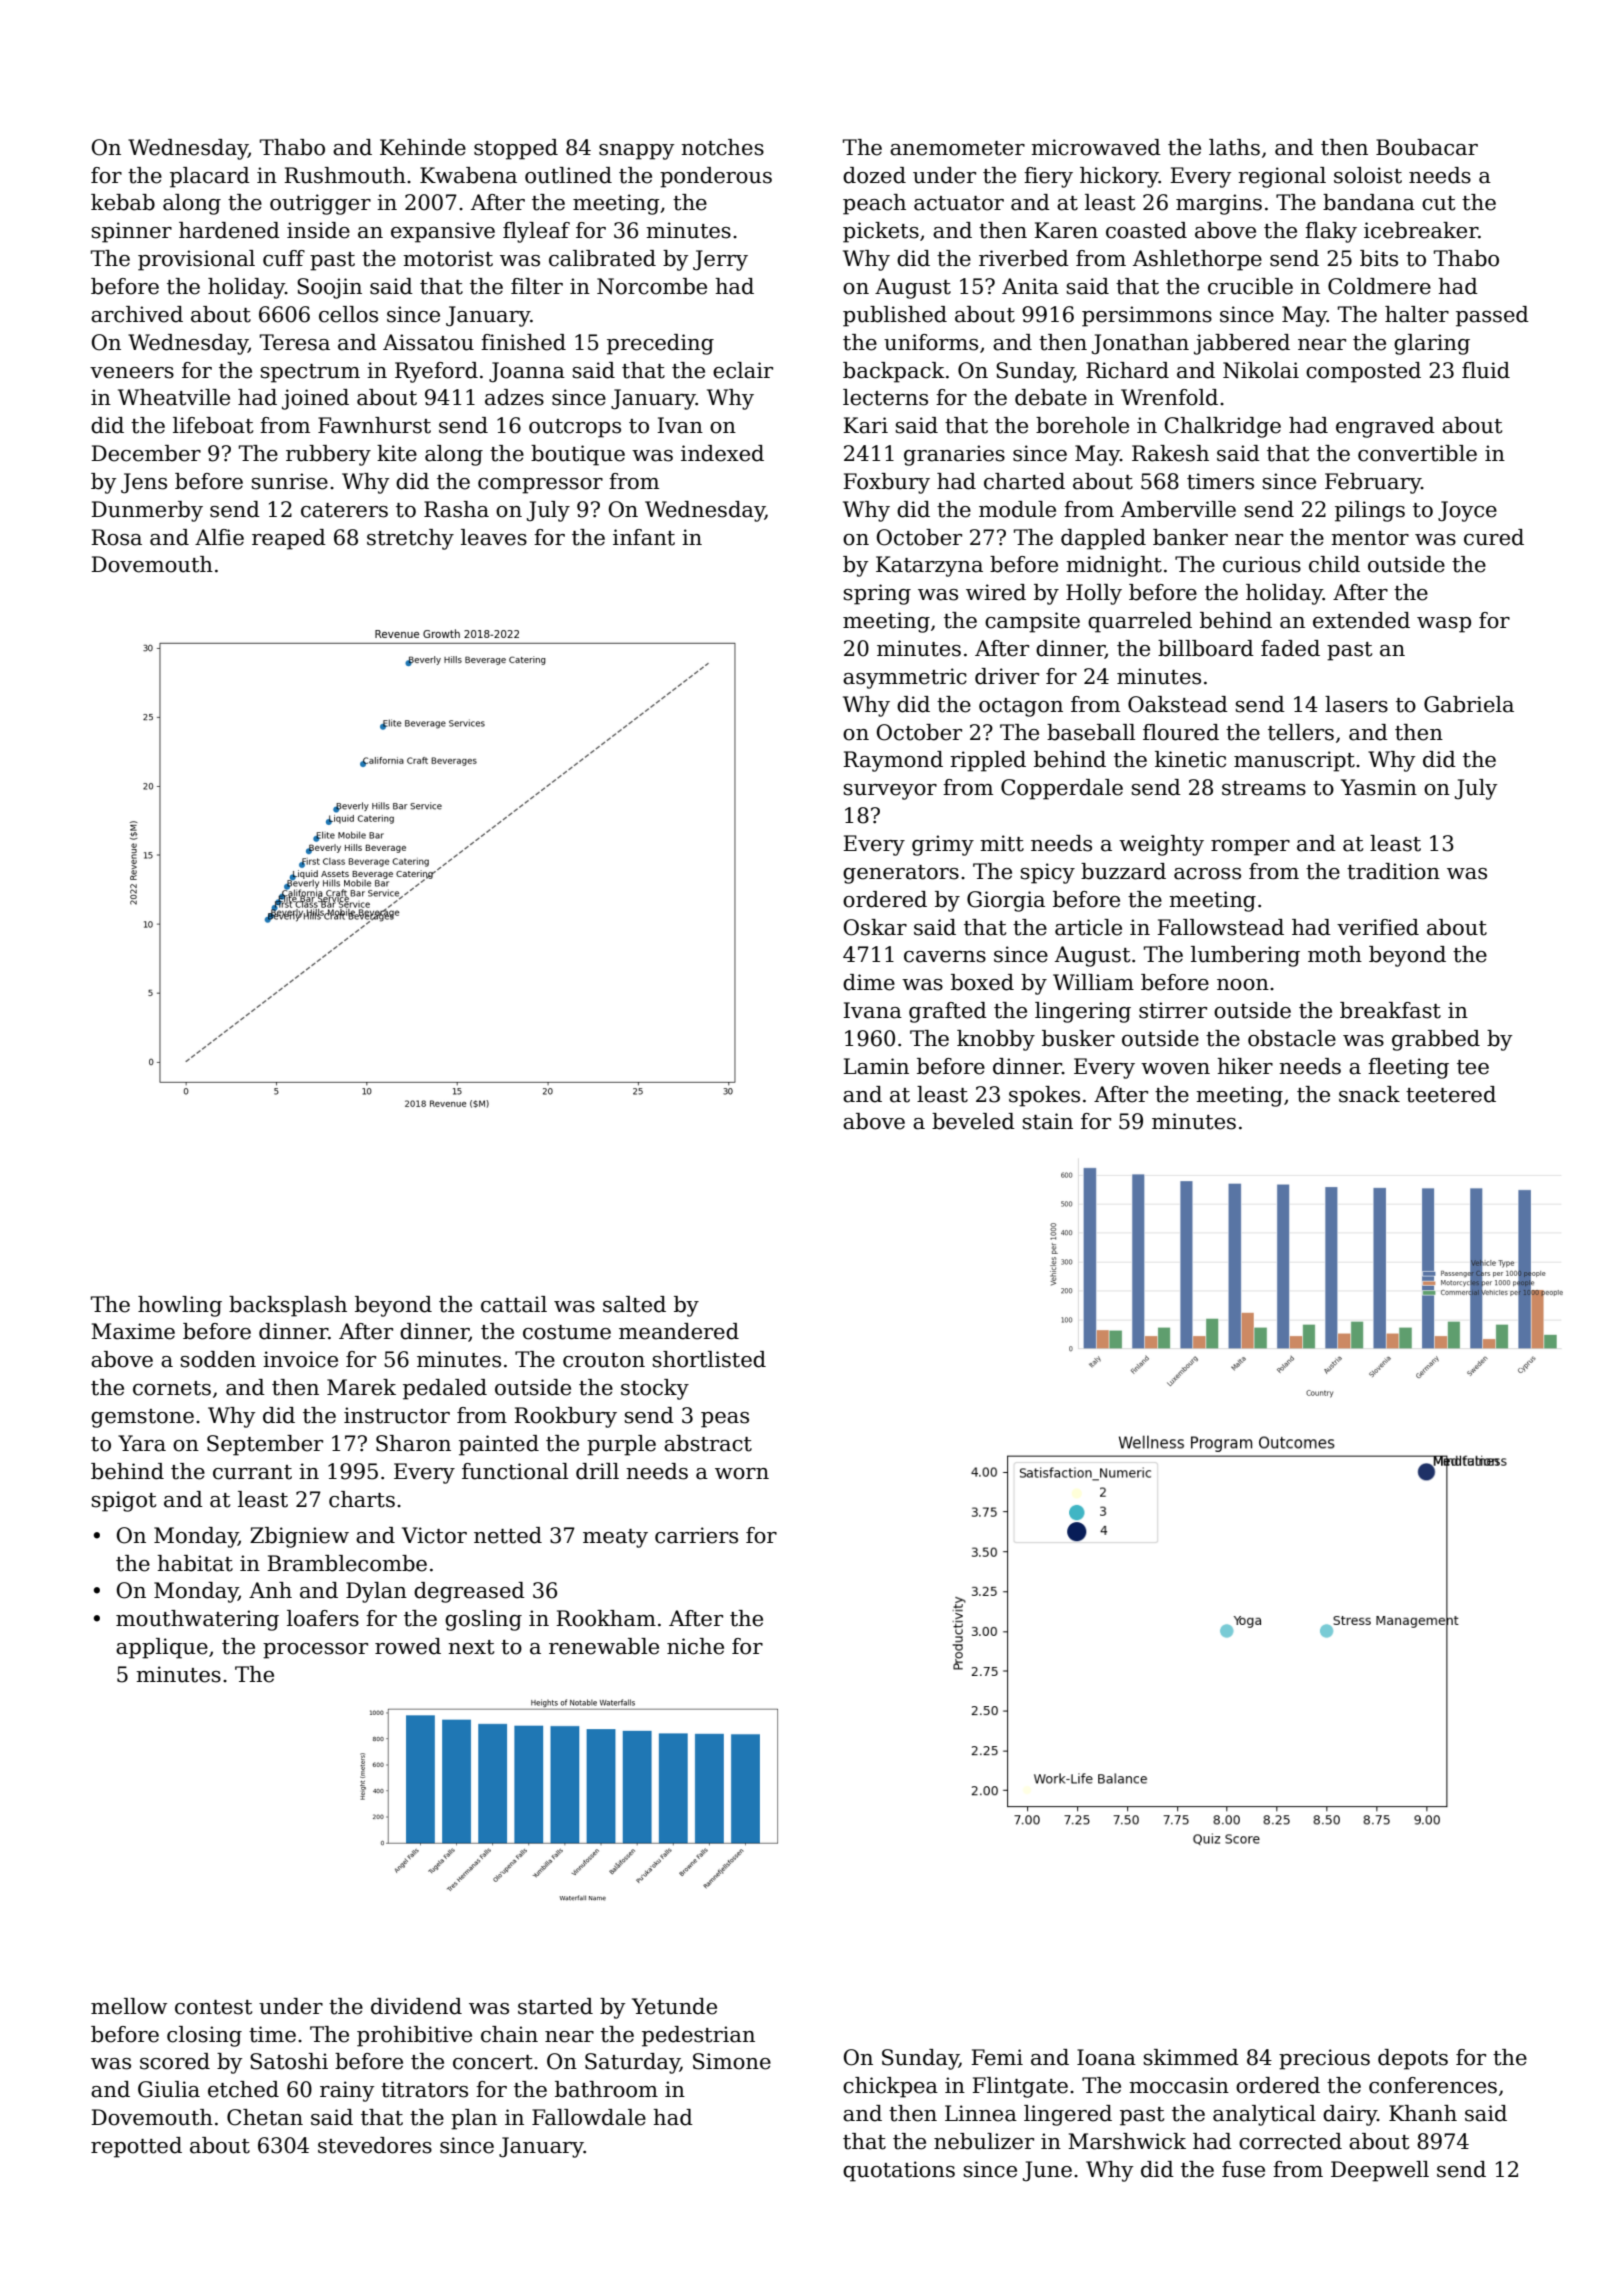 Image resolution: width=1620 pixels, height=2292 pixels. What do you see at coordinates (129, 2006) in the screenshot?
I see `mellow` at bounding box center [129, 2006].
